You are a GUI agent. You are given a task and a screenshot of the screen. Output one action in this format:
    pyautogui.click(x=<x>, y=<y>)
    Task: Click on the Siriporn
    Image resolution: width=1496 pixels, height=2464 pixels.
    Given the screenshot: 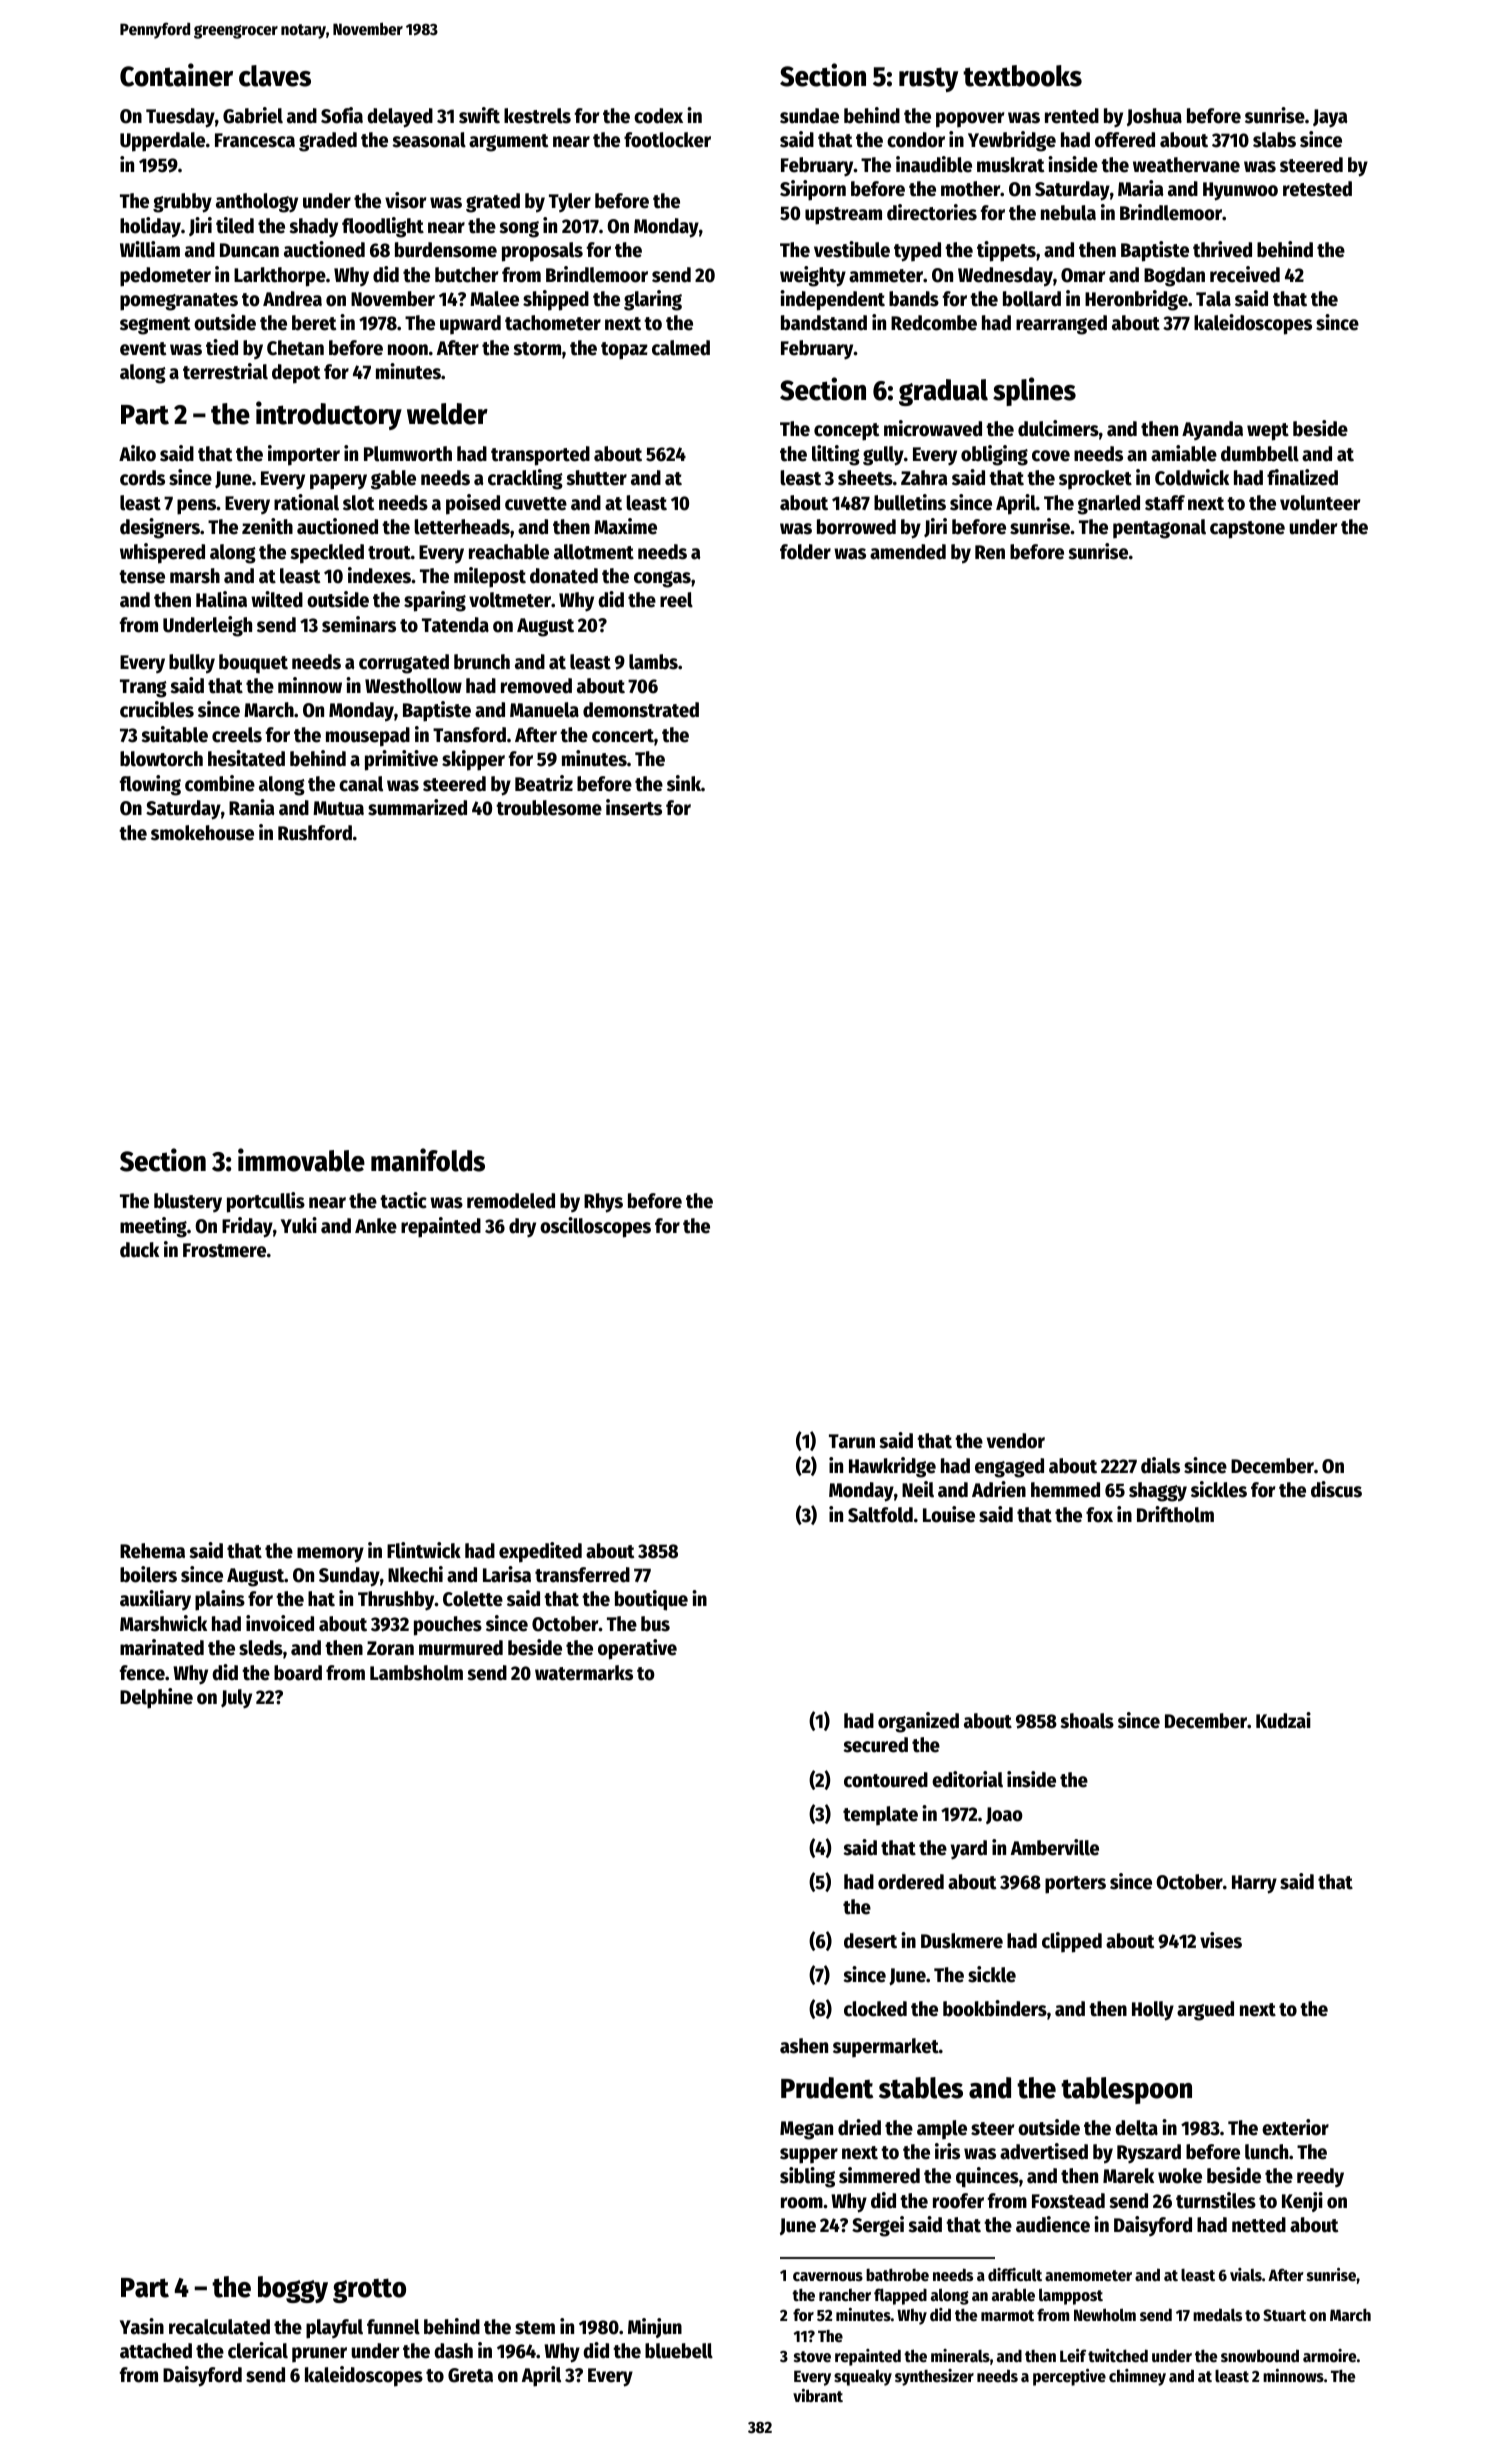 What is the action you would take?
    pyautogui.click(x=813, y=190)
